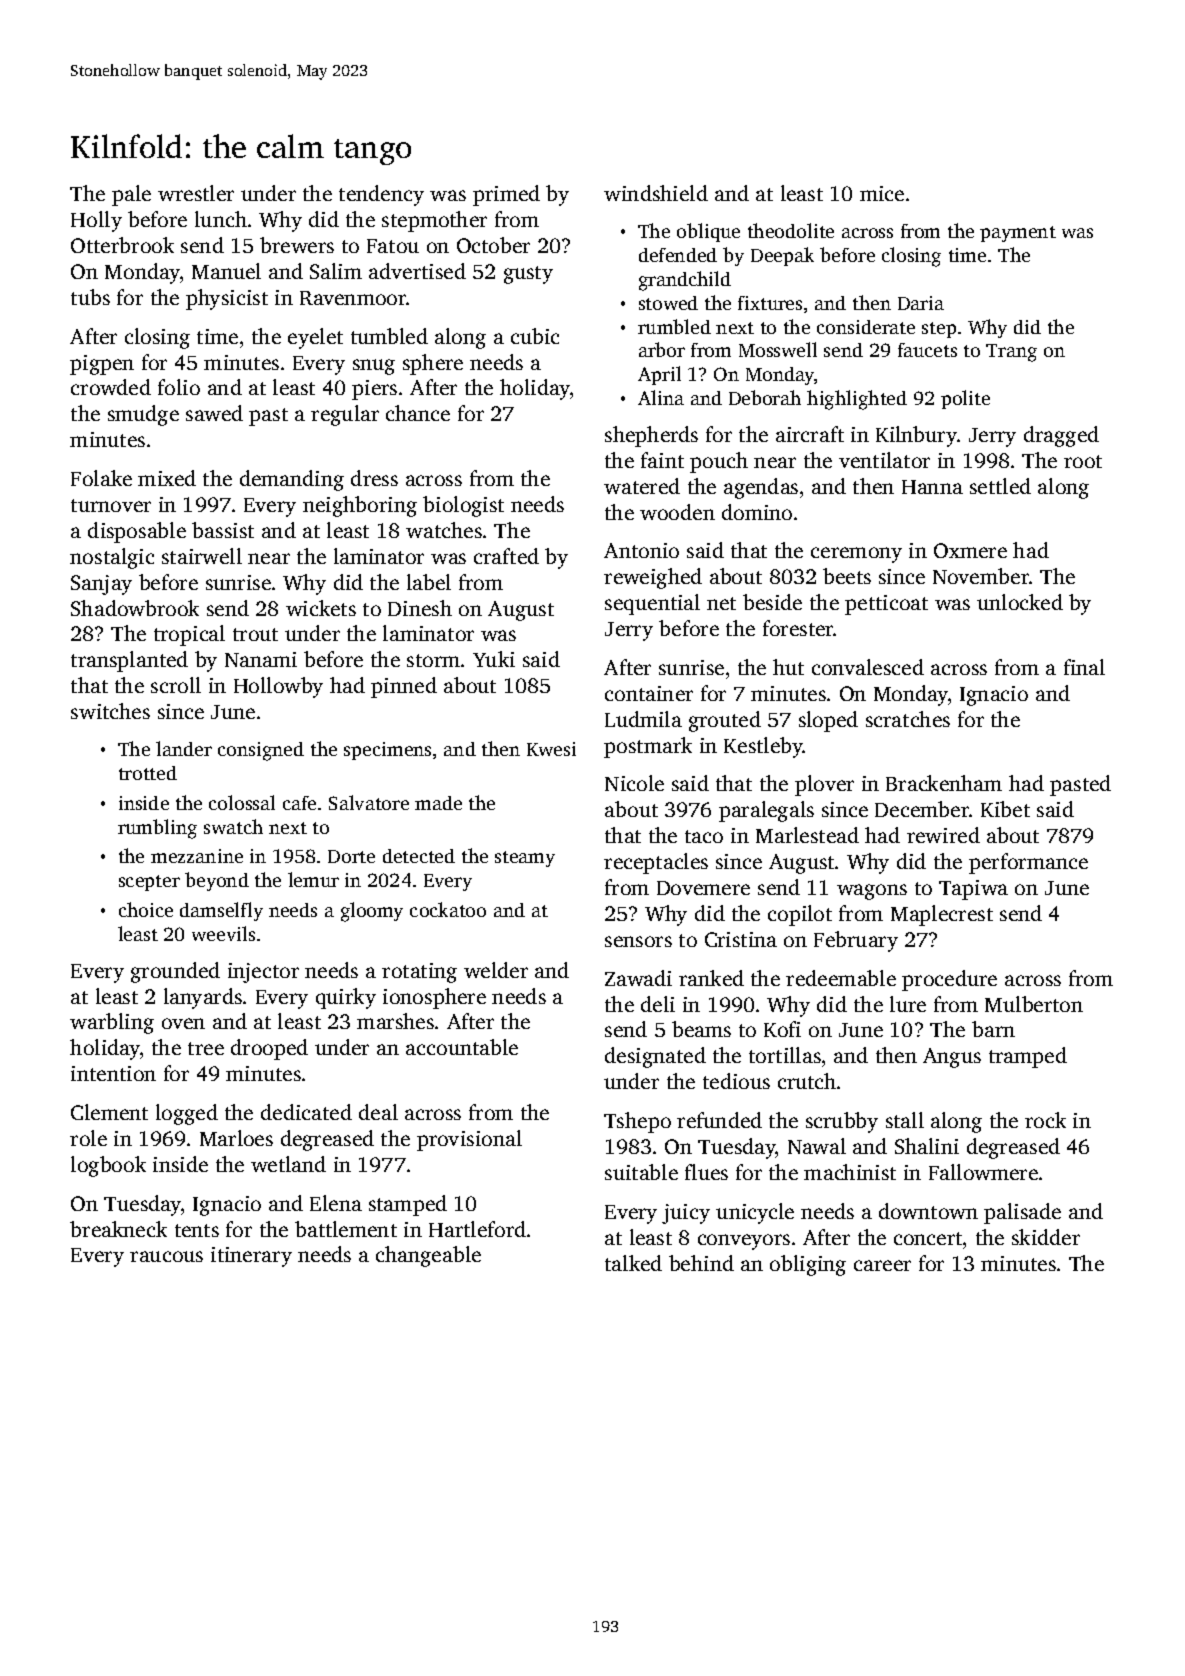 The height and width of the document is (1676, 1185). I want to click on unlocked, so click(1020, 602).
